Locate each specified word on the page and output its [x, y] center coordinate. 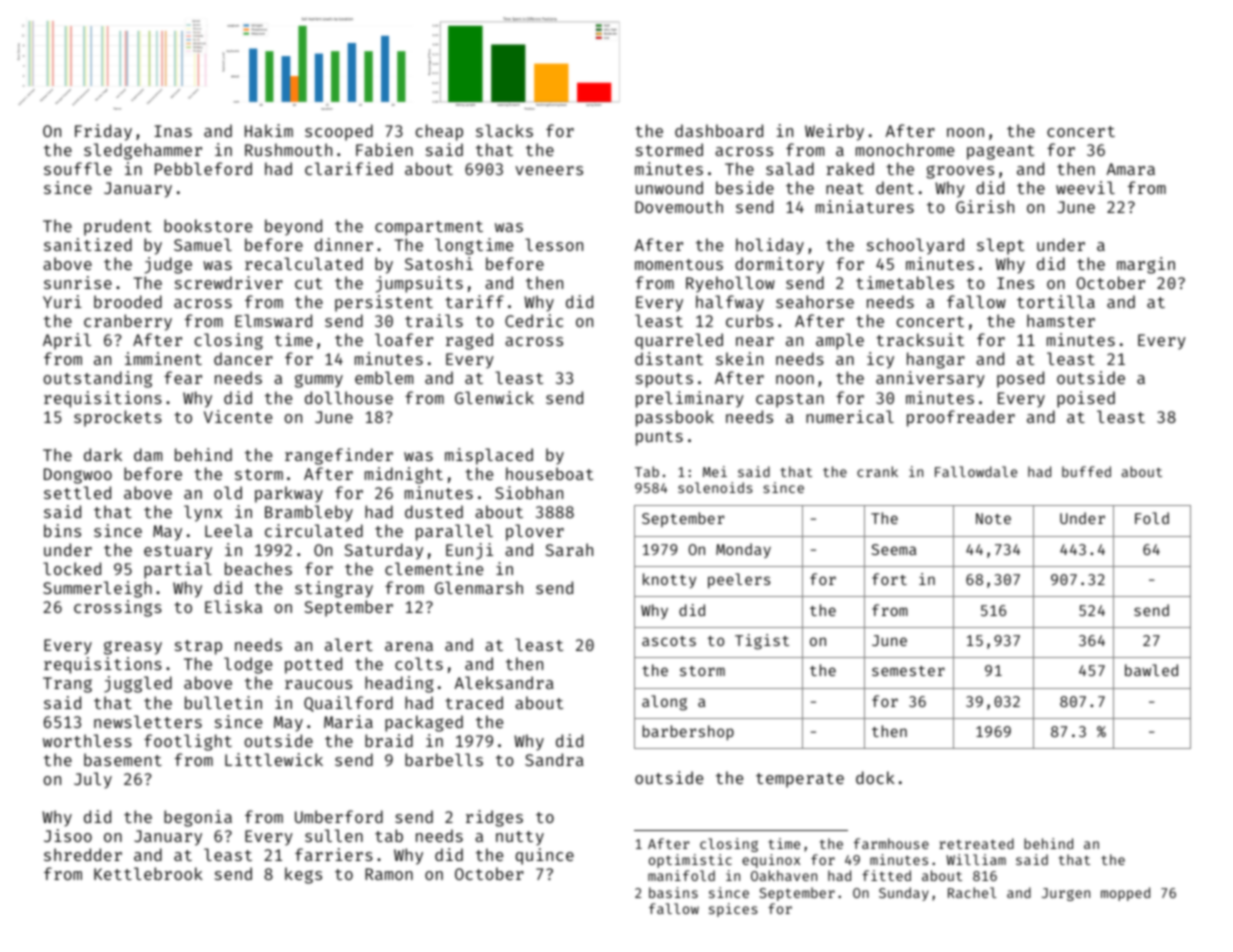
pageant [1000, 152]
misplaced [489, 456]
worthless [87, 740]
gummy [319, 381]
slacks [504, 130]
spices [733, 910]
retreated [976, 843]
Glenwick [494, 397]
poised [1086, 399]
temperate [800, 780]
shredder [83, 854]
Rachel [972, 892]
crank [877, 471]
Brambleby [309, 513]
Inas [173, 131]
